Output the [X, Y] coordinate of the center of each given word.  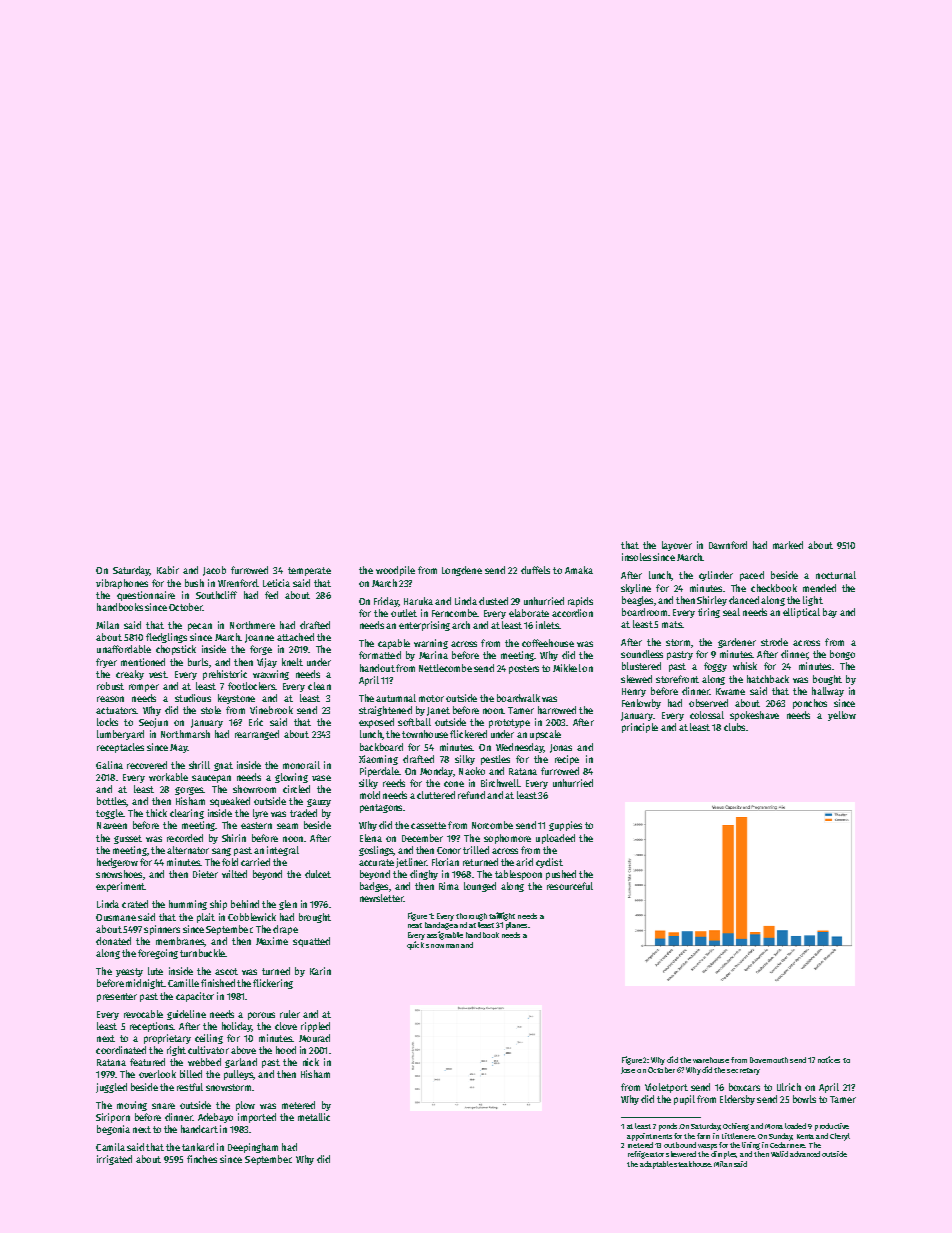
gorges [189, 791]
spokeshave [754, 716]
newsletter [381, 898]
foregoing [158, 954]
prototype [509, 723]
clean [319, 686]
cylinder [716, 576]
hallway [828, 692]
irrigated [114, 1160]
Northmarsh [185, 734]
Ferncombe [454, 613]
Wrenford [237, 583]
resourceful [570, 886]
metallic [314, 1117]
